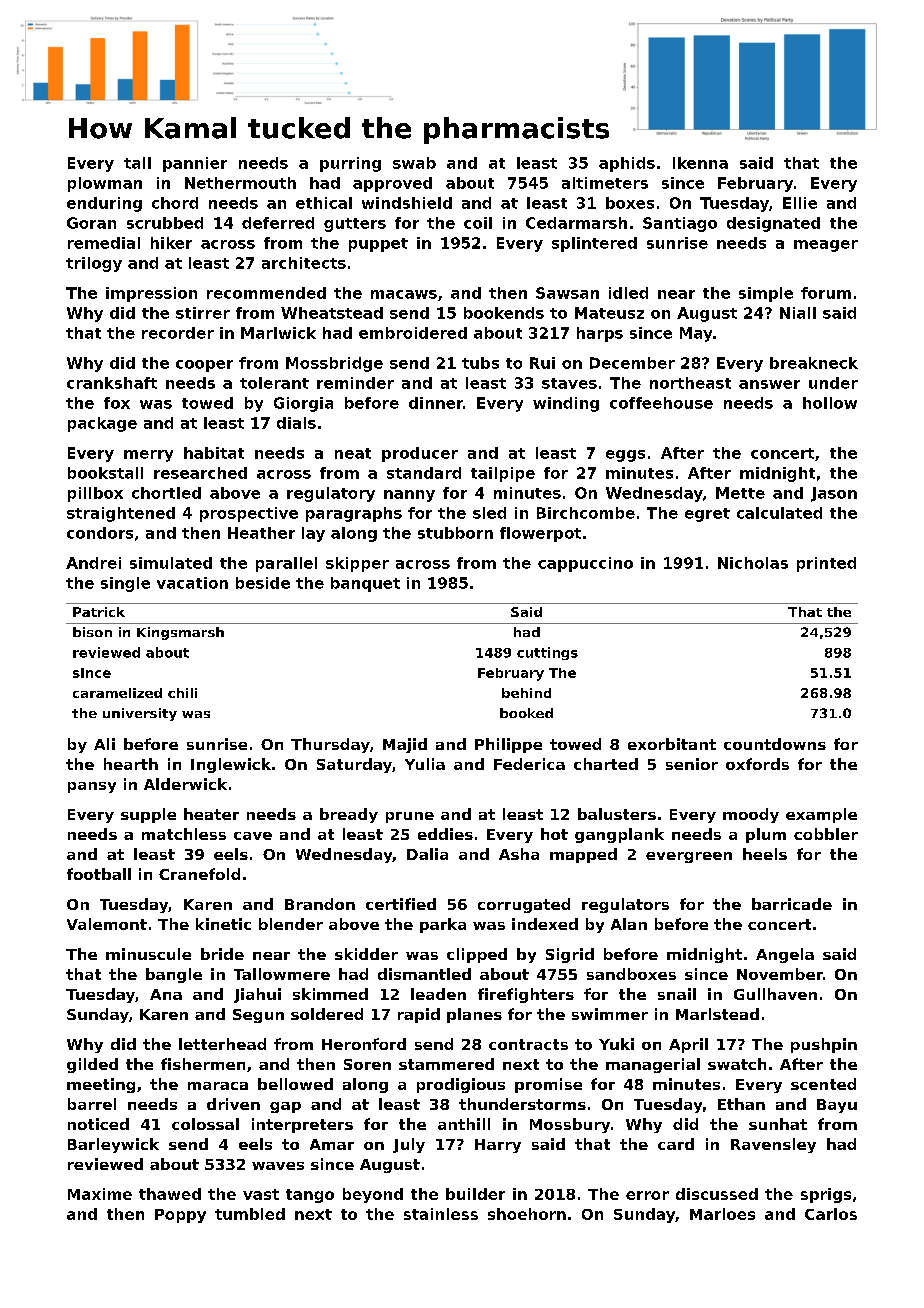 The image size is (924, 1308). I want to click on banquet, so click(365, 584).
